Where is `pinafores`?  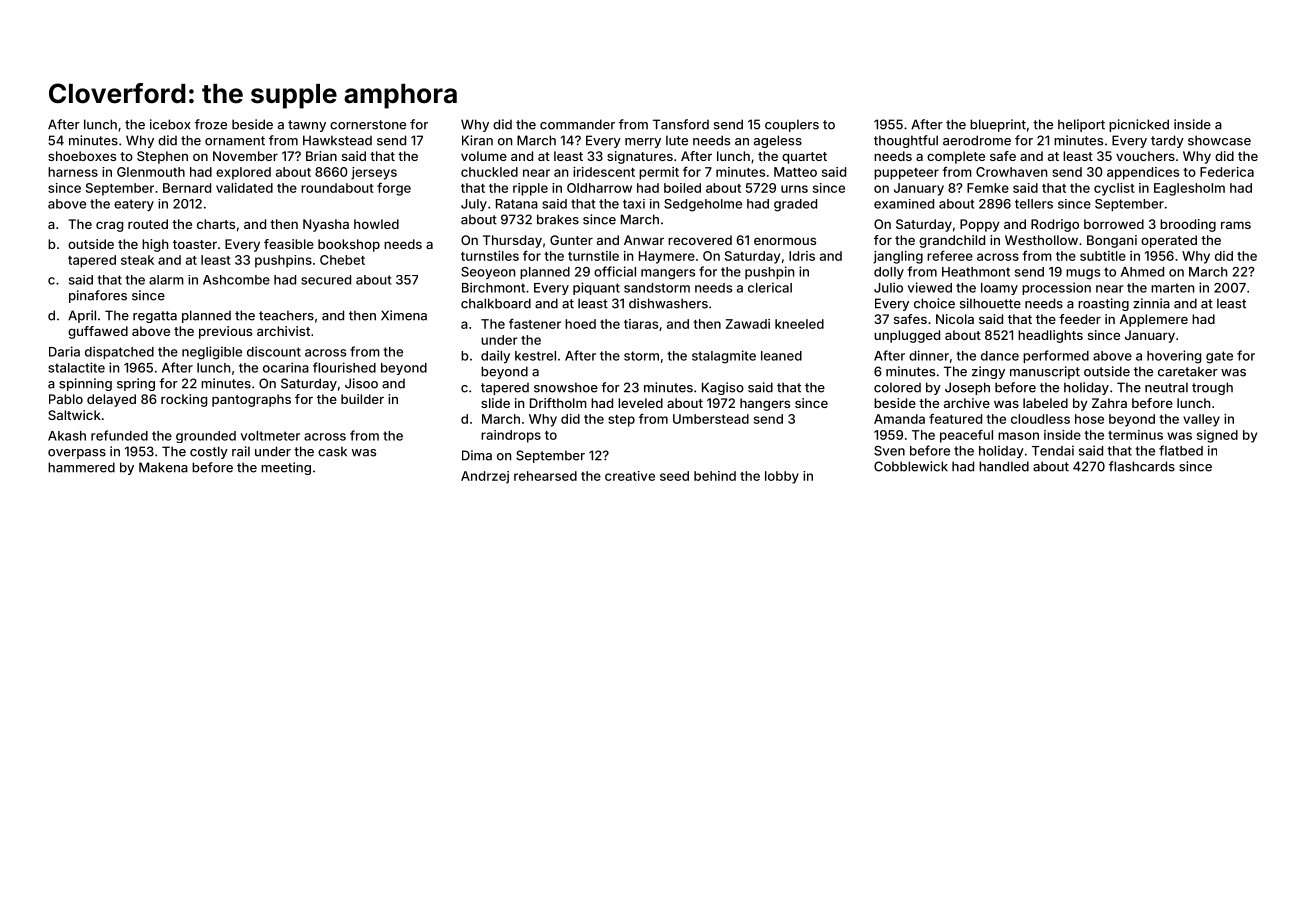
pinafores is located at coordinates (98, 296).
